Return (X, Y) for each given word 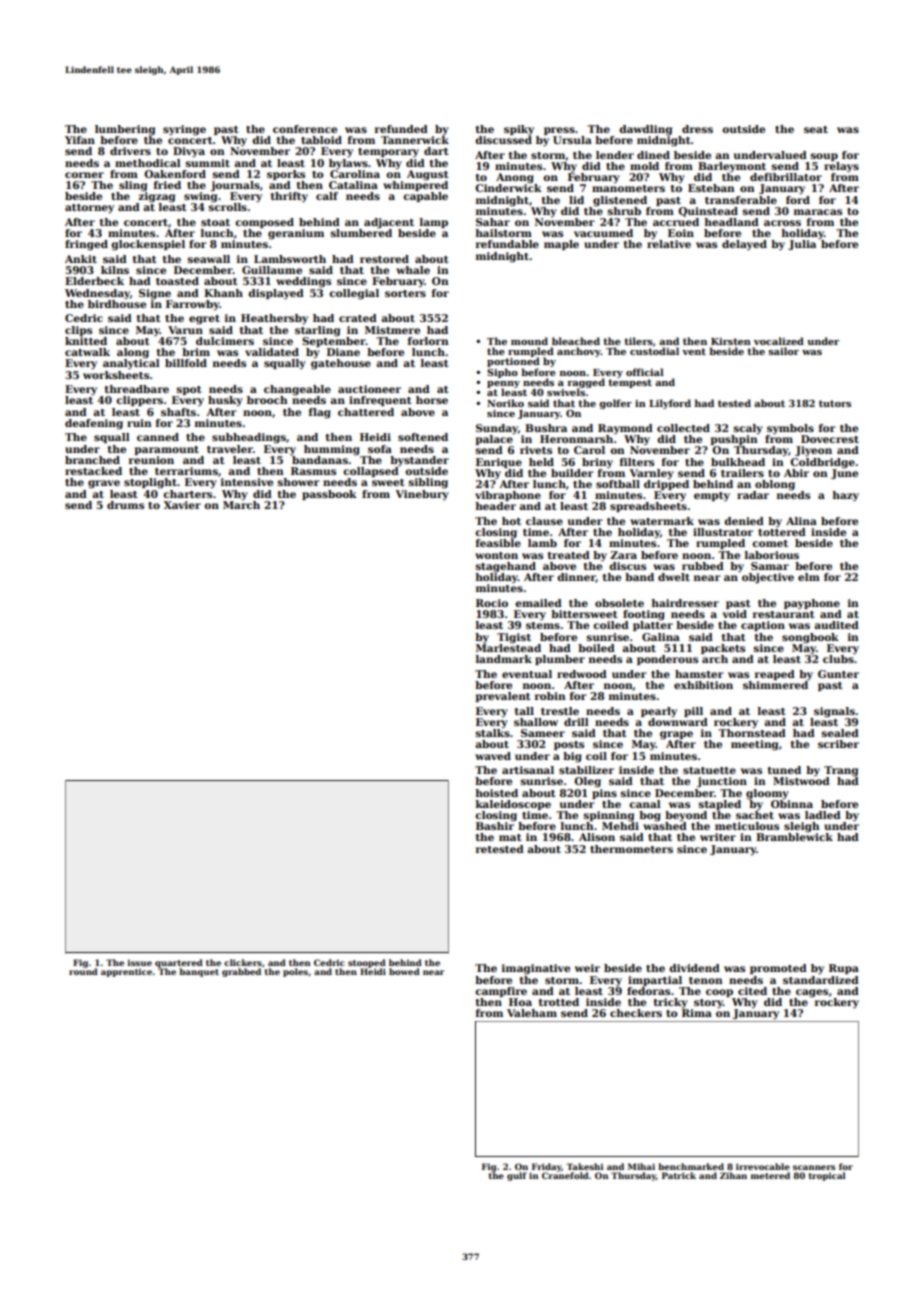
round (83, 971)
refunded (401, 129)
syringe (184, 130)
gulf (517, 1176)
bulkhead (738, 462)
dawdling (645, 130)
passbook (329, 495)
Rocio (492, 603)
